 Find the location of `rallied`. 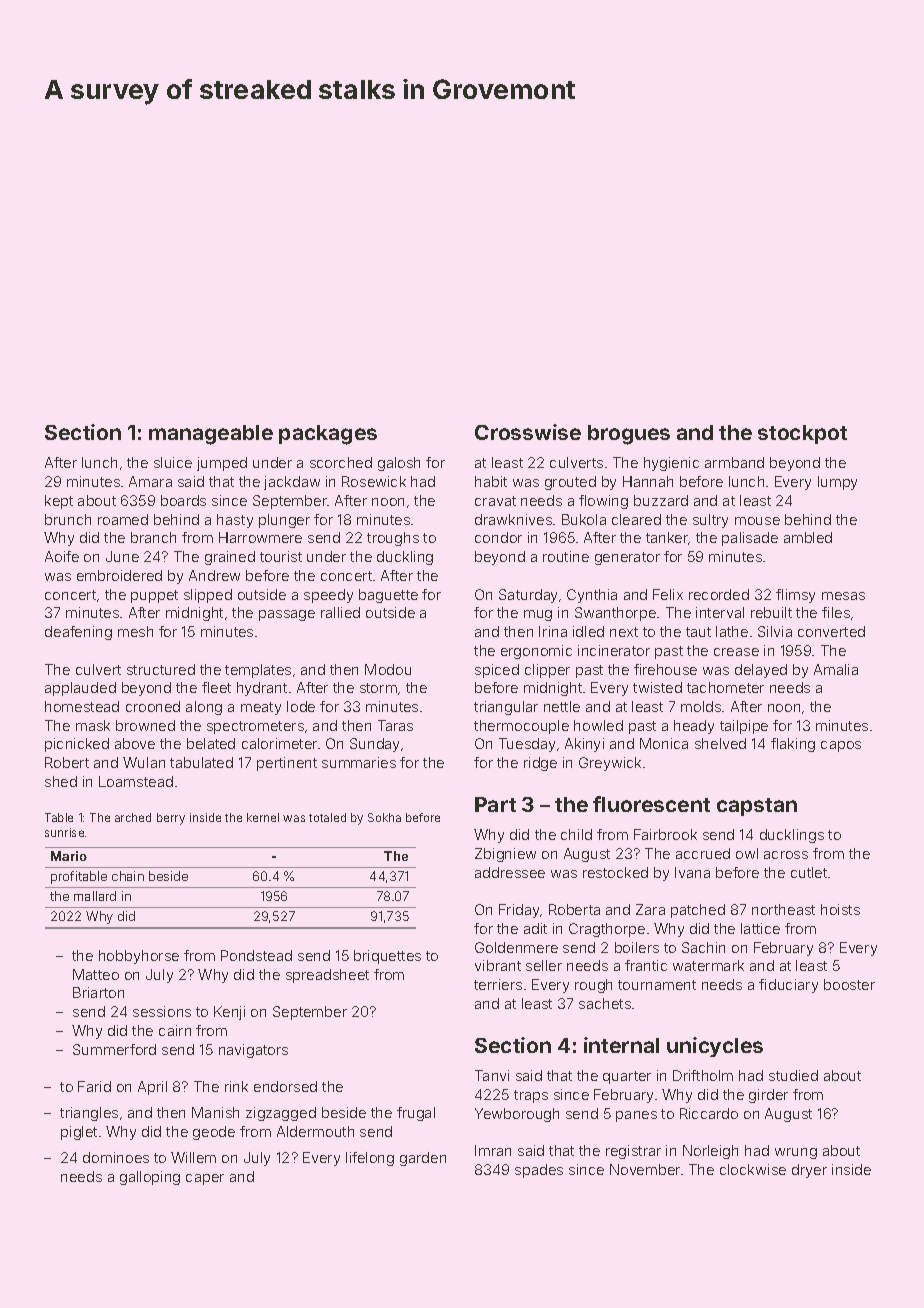

rallied is located at coordinates (340, 612).
